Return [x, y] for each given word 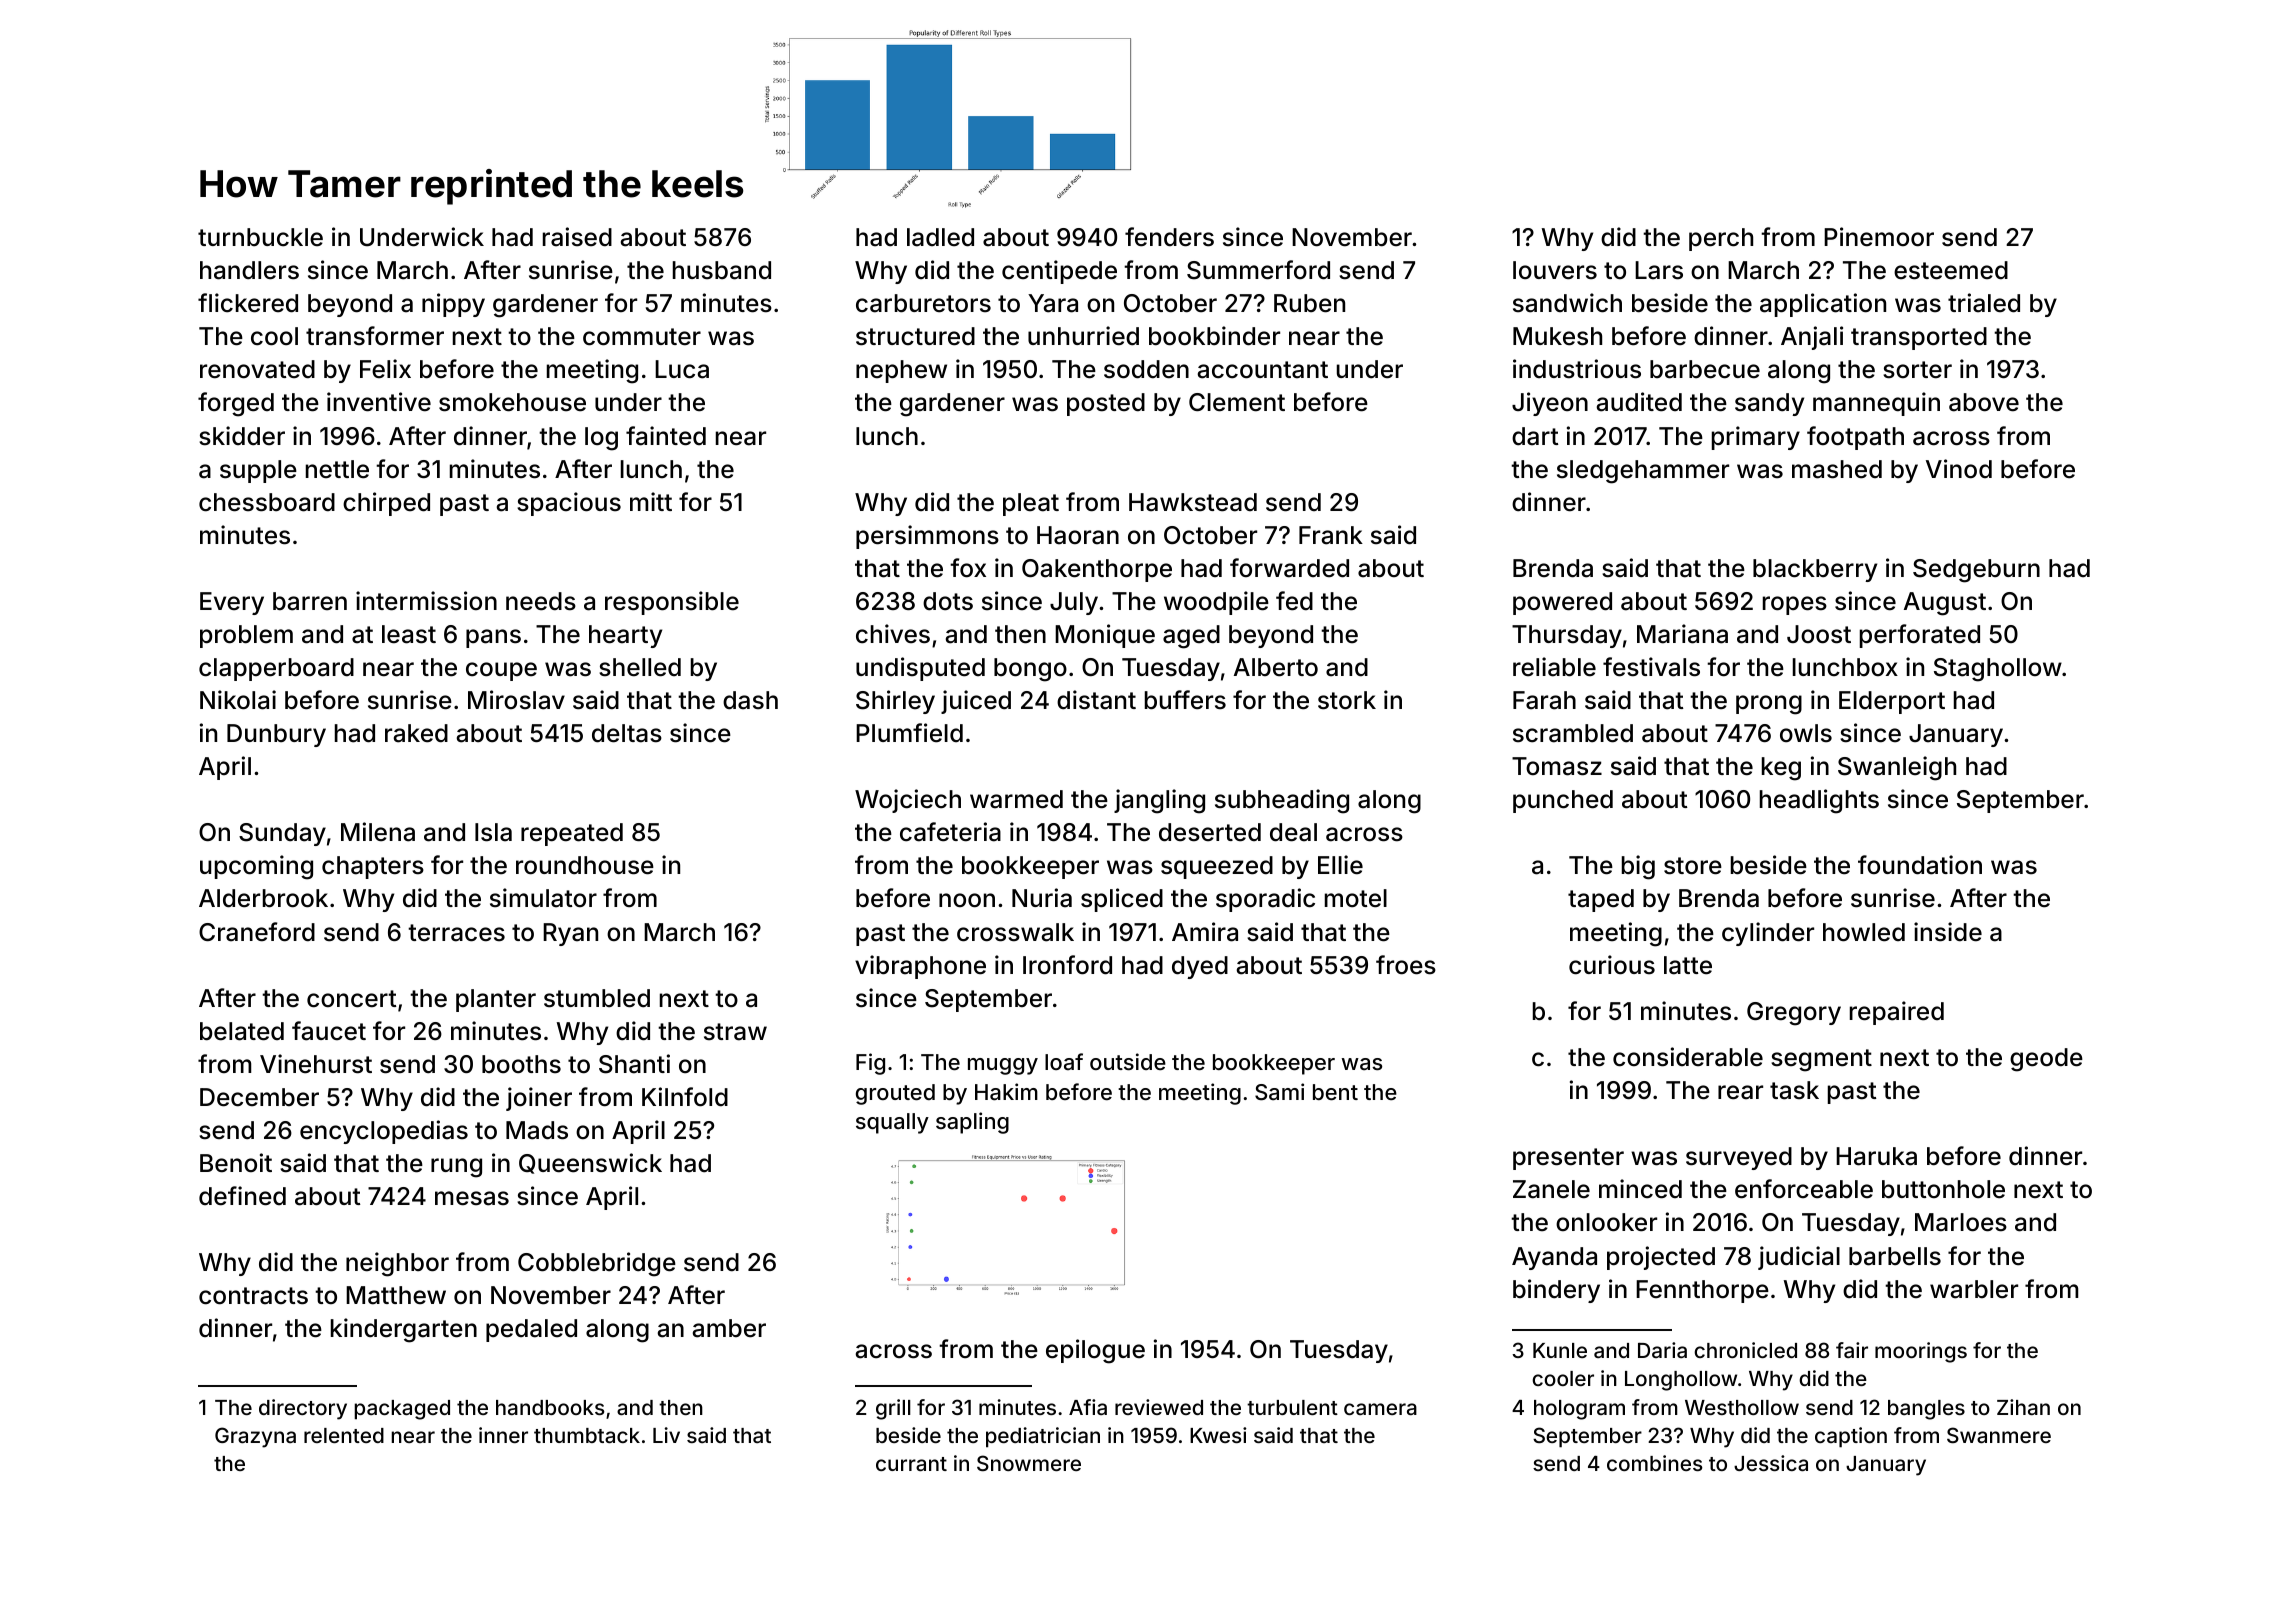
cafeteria [950, 832]
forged [236, 404]
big [1638, 867]
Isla [493, 832]
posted [1106, 404]
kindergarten [404, 1330]
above [1984, 402]
